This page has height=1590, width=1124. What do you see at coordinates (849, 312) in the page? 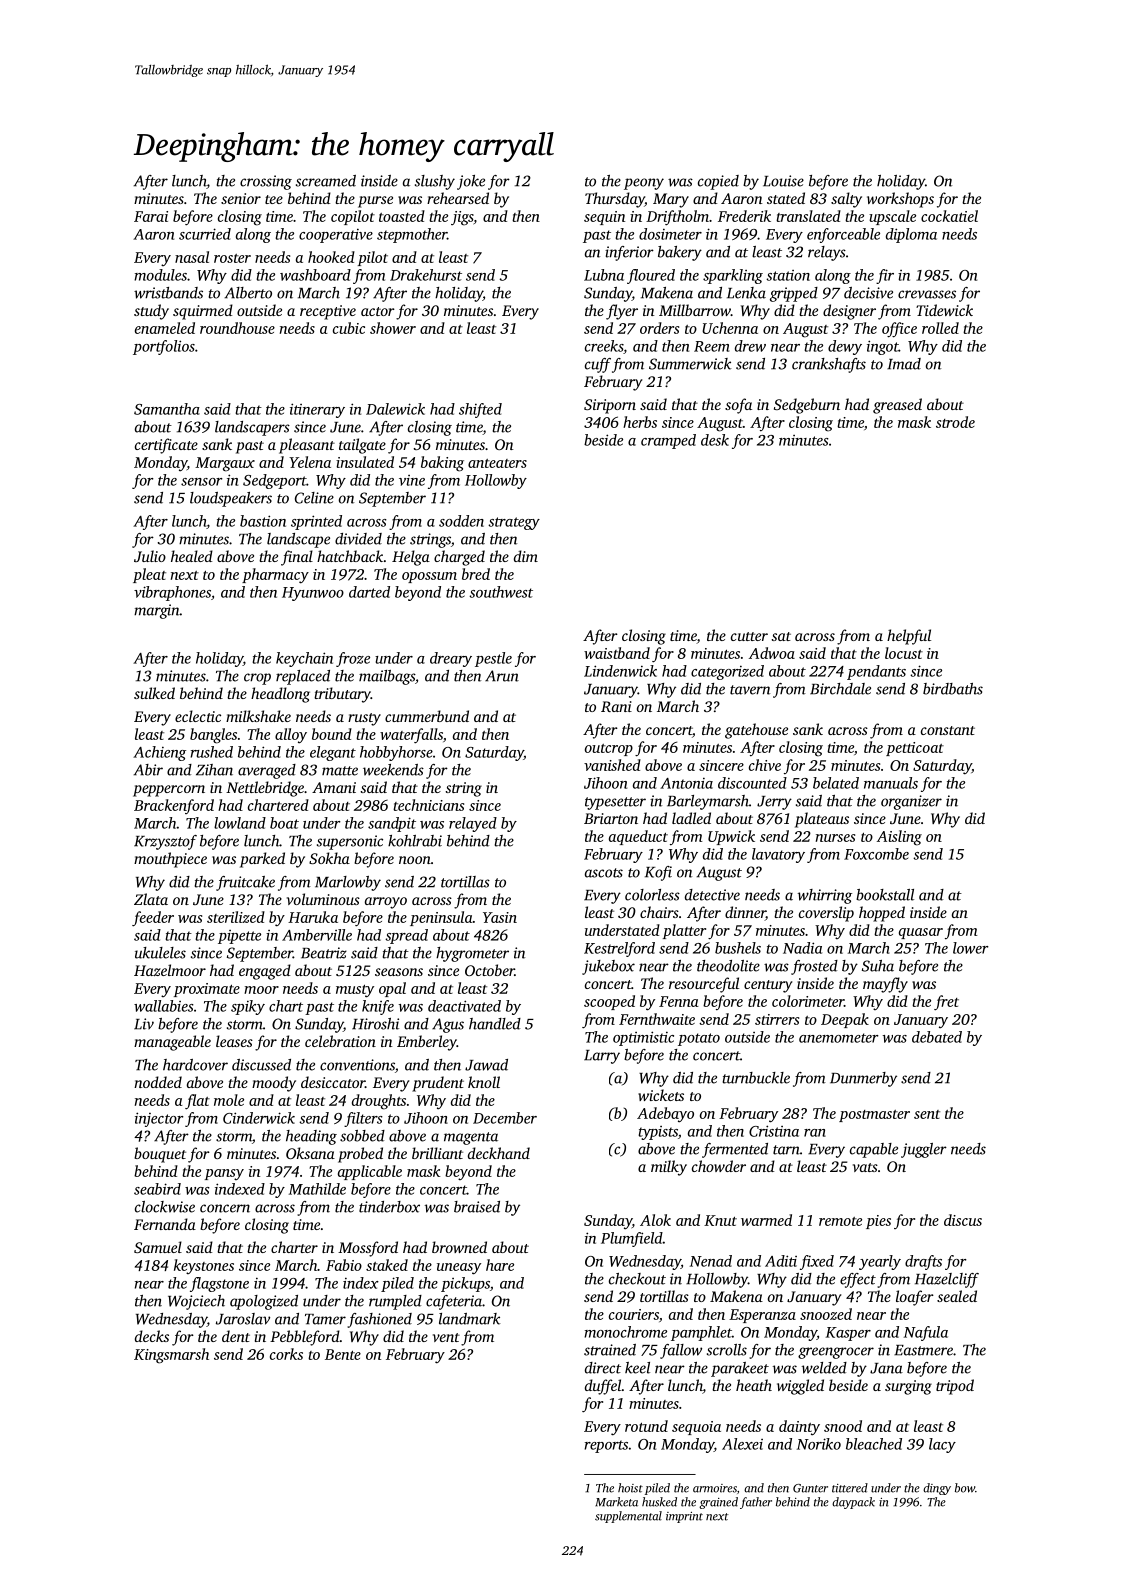
I see `designer` at bounding box center [849, 312].
